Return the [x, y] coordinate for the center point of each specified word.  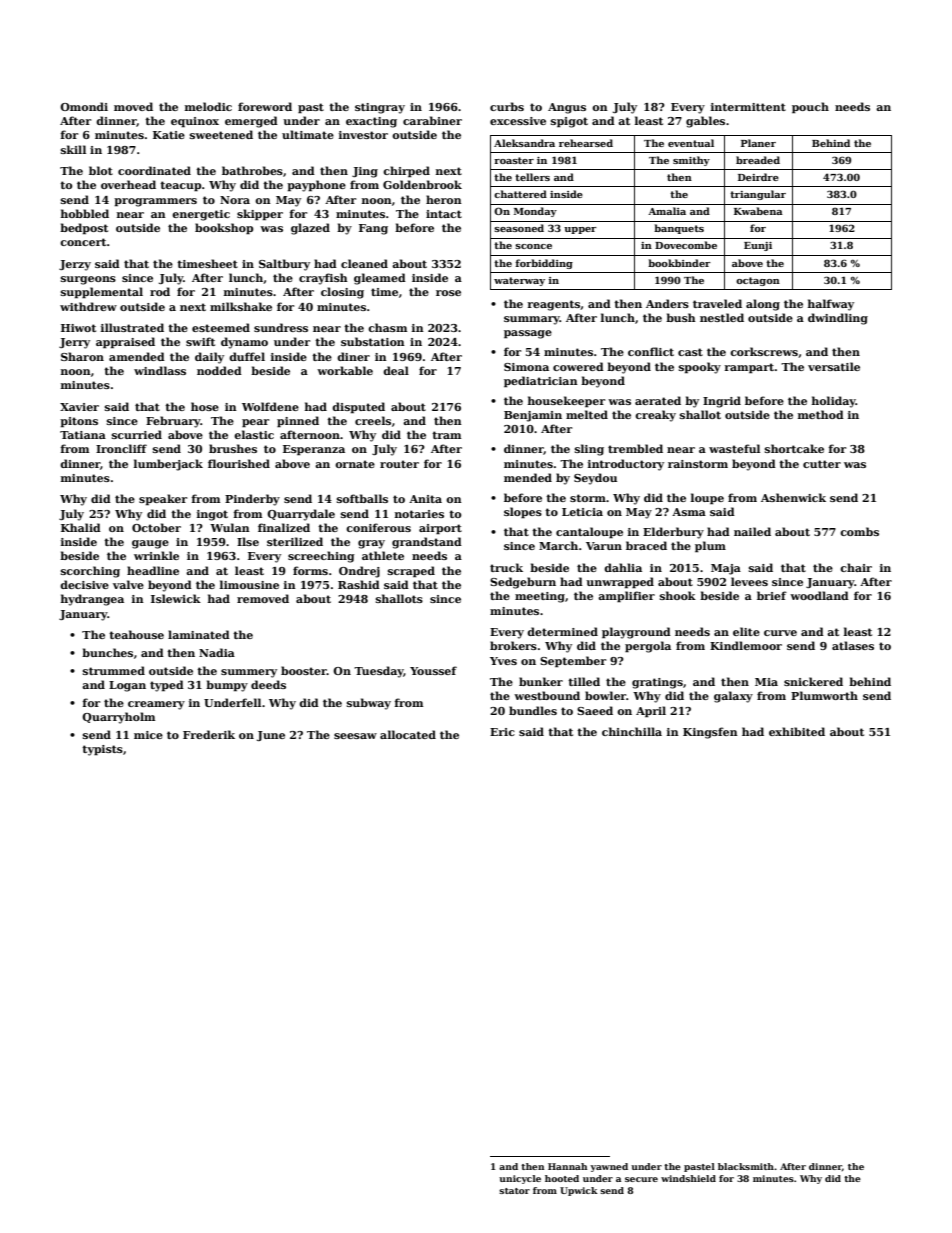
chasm [387, 327]
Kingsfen [710, 733]
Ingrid [722, 402]
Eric [502, 732]
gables [705, 122]
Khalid [81, 527]
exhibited [797, 731]
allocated [408, 734]
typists [102, 750]
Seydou [595, 479]
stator [514, 1191]
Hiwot [78, 328]
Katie [169, 135]
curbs [507, 106]
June [271, 736]
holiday [834, 402]
